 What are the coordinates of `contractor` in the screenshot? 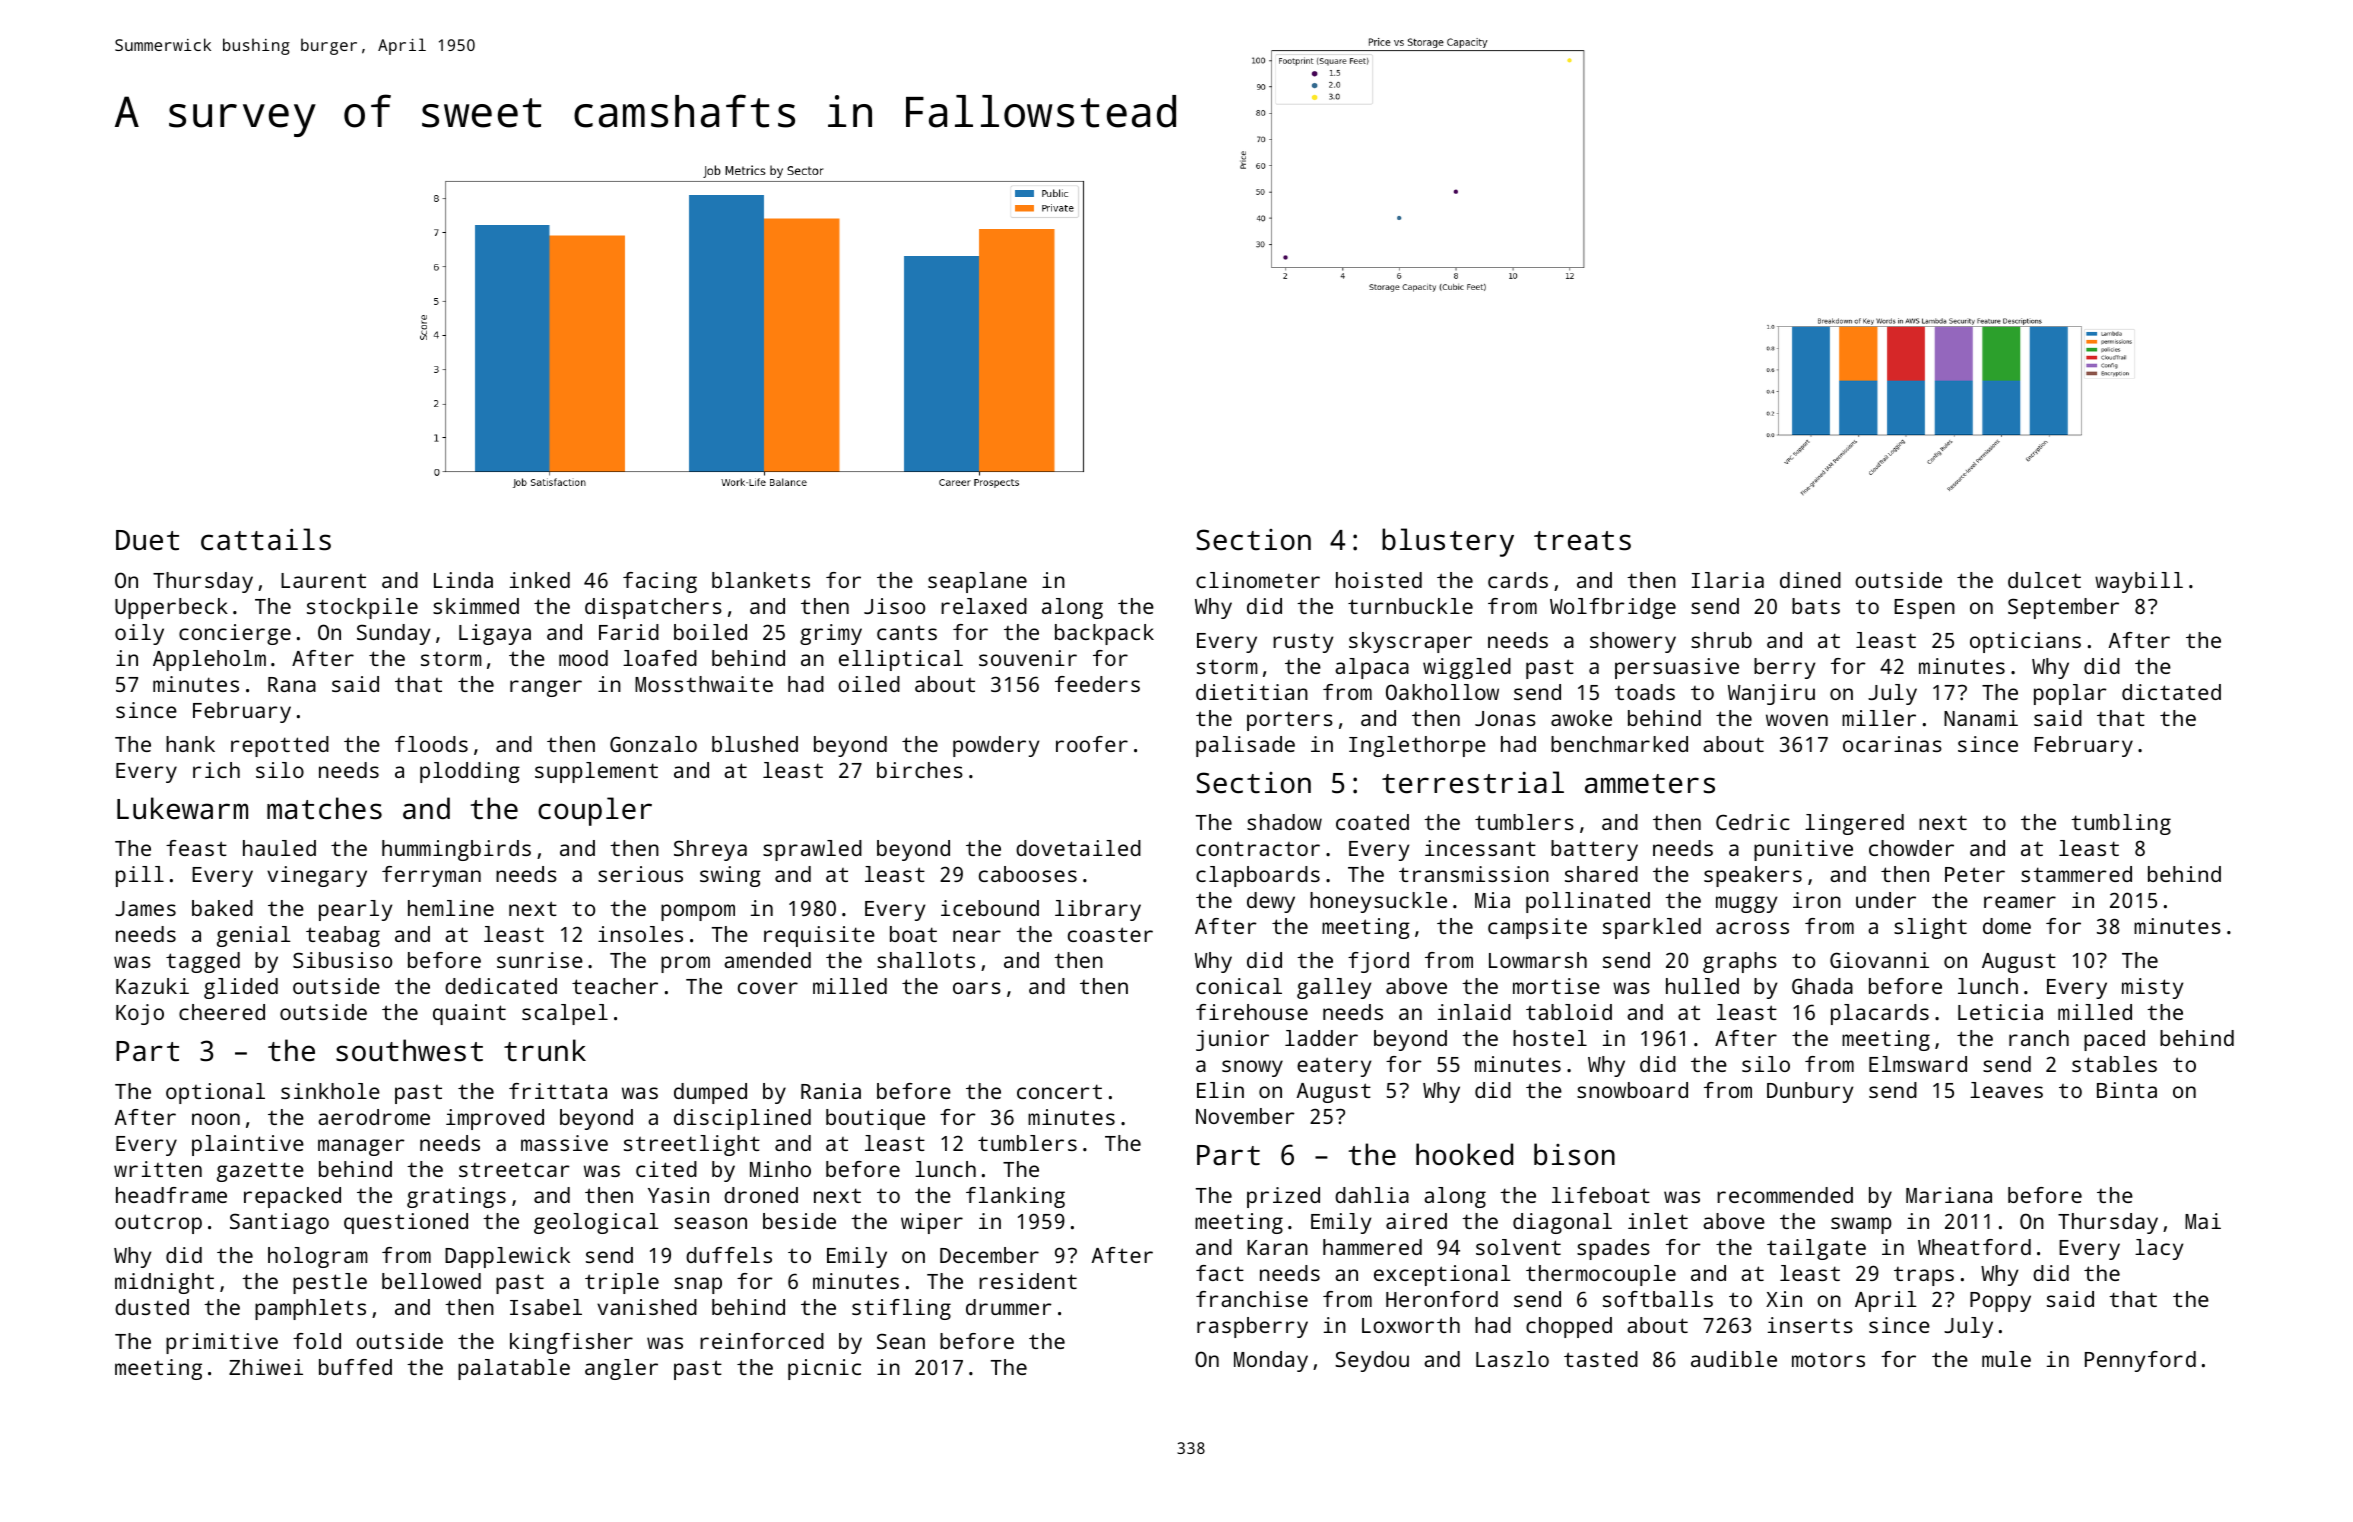 It's located at (1258, 848).
